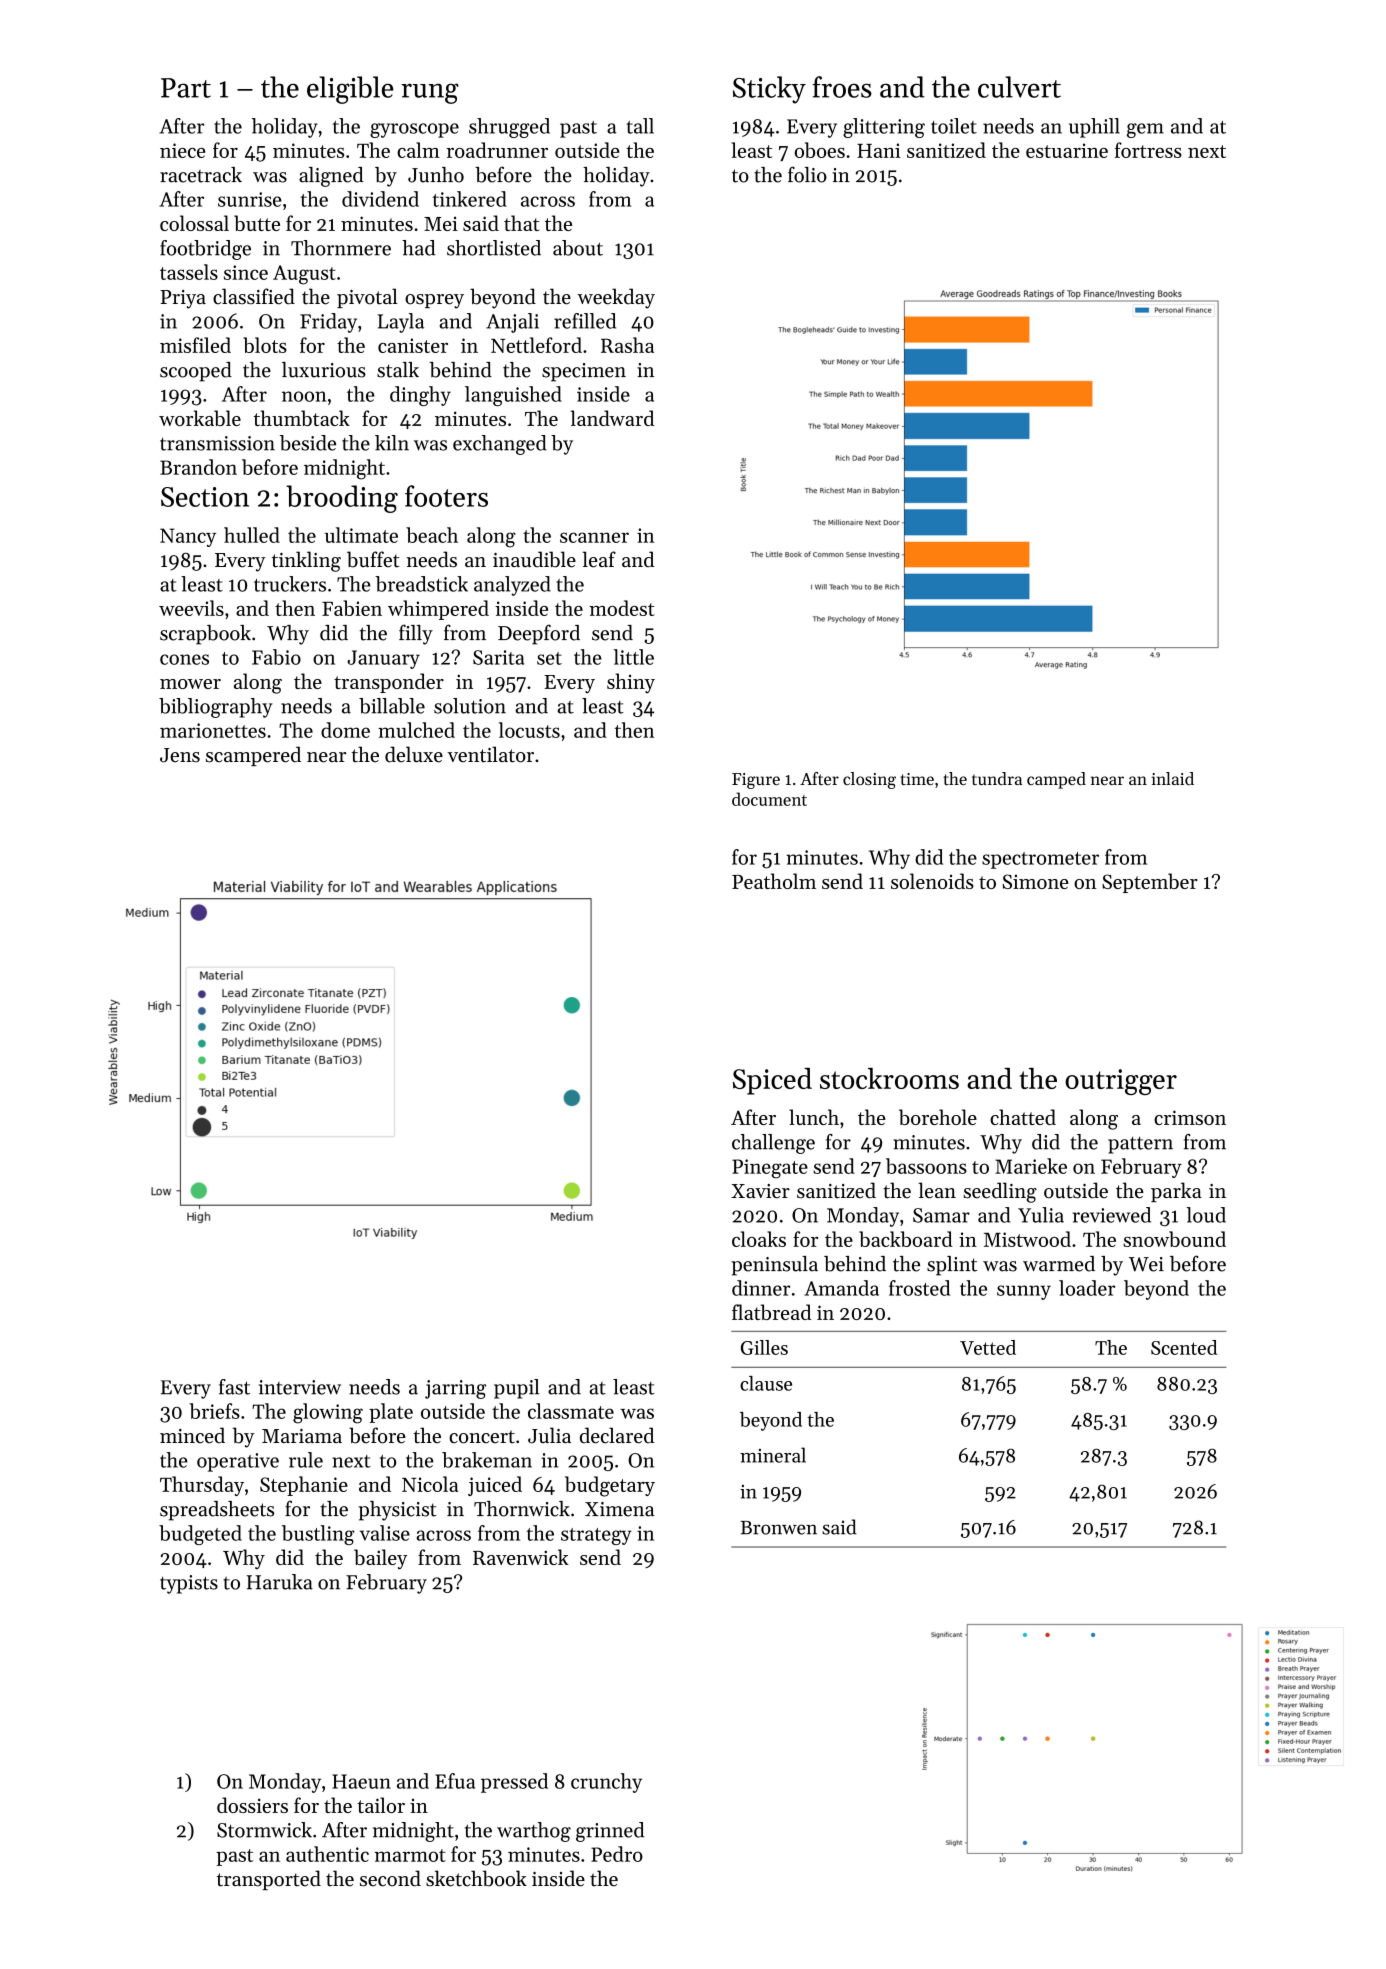 This document has height=1969, width=1386. I want to click on Peatholm, so click(774, 881).
